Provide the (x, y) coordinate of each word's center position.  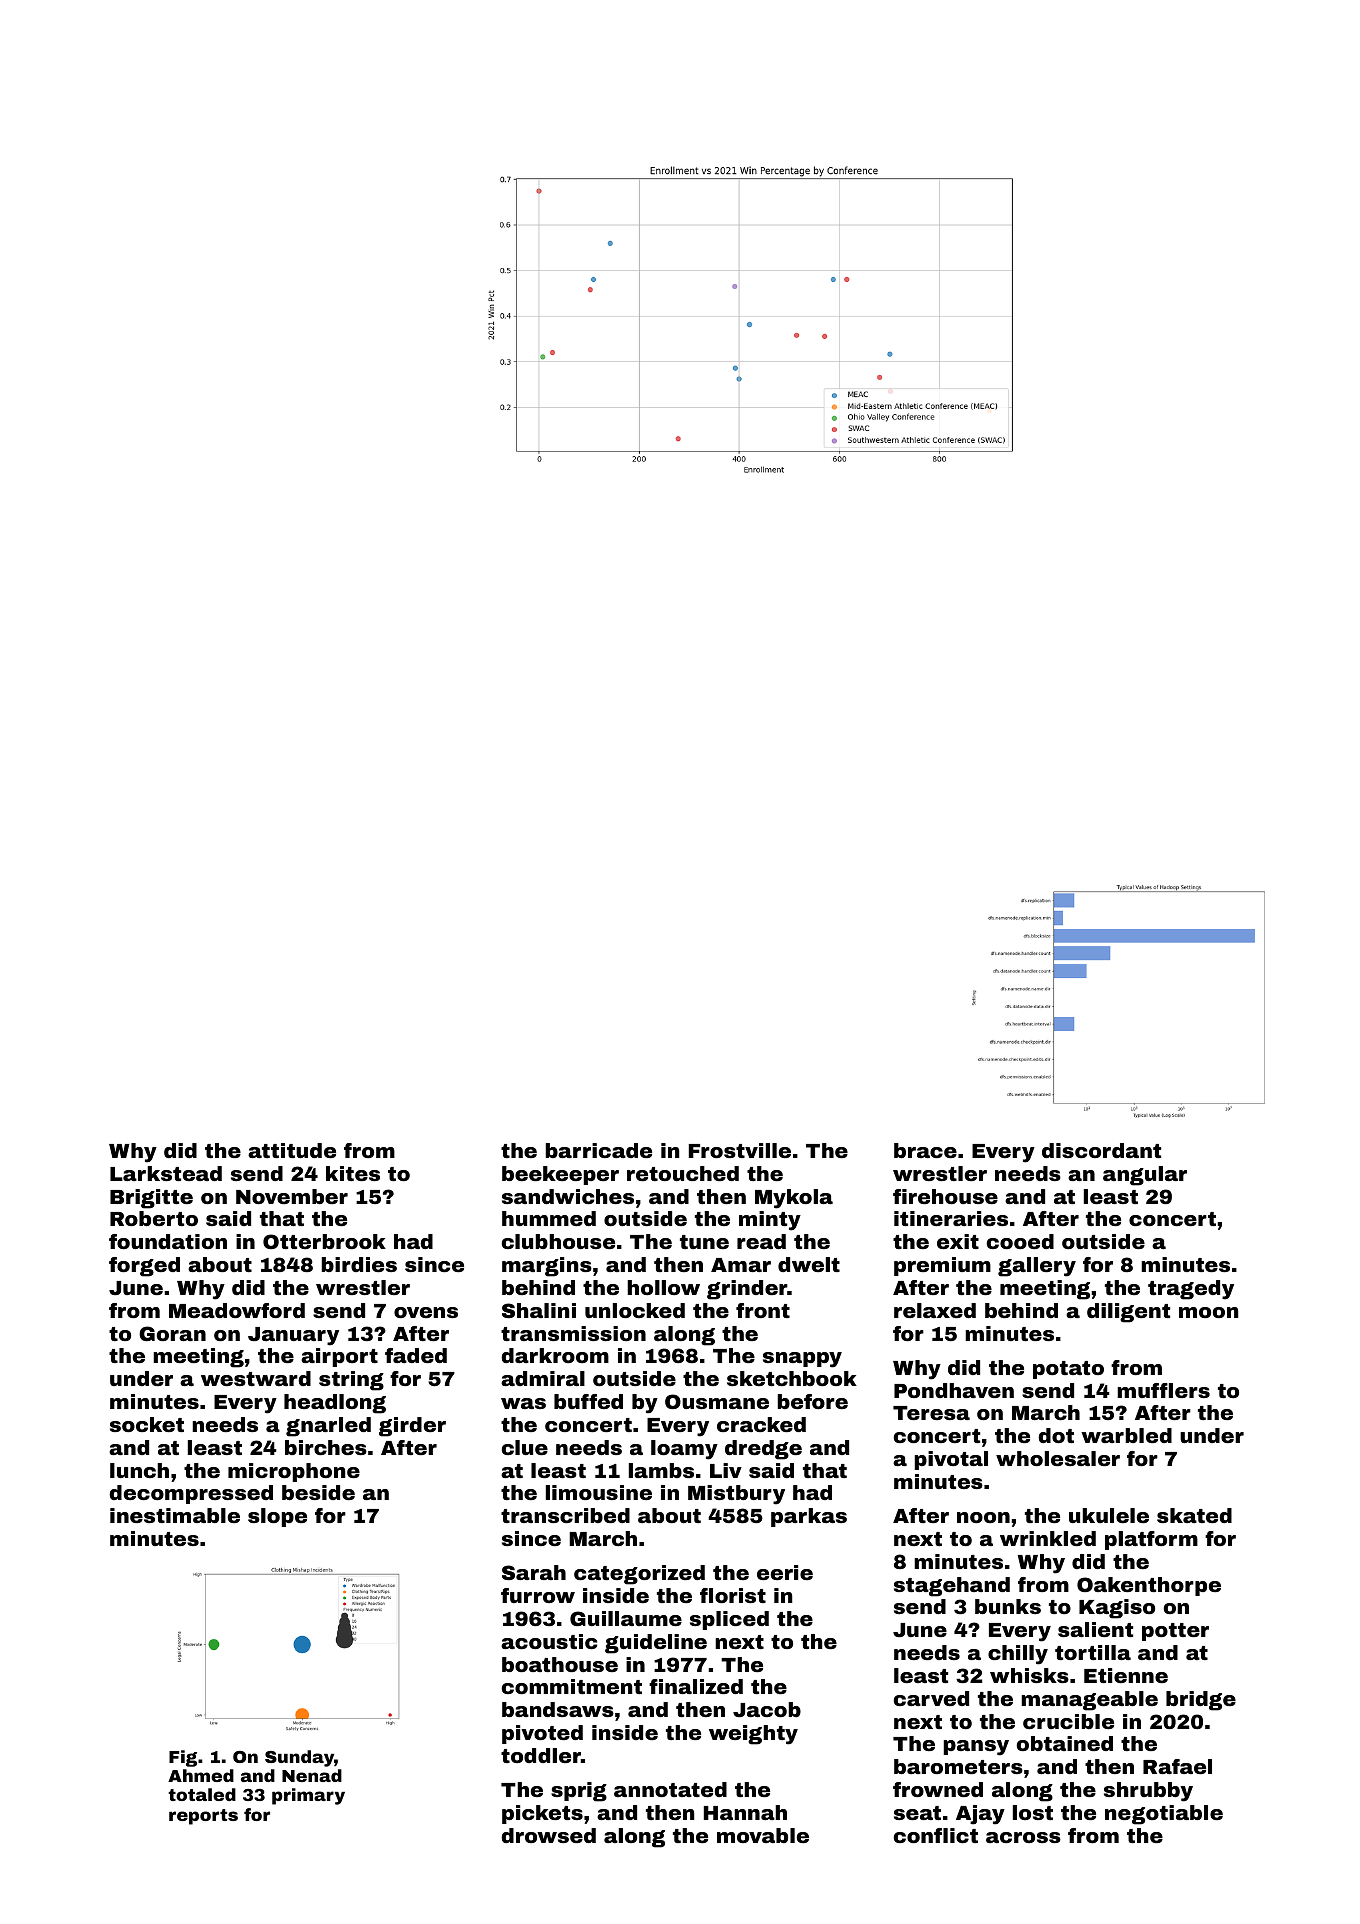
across (1023, 1837)
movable (763, 1835)
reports (203, 1817)
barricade (598, 1150)
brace (925, 1150)
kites (353, 1173)
